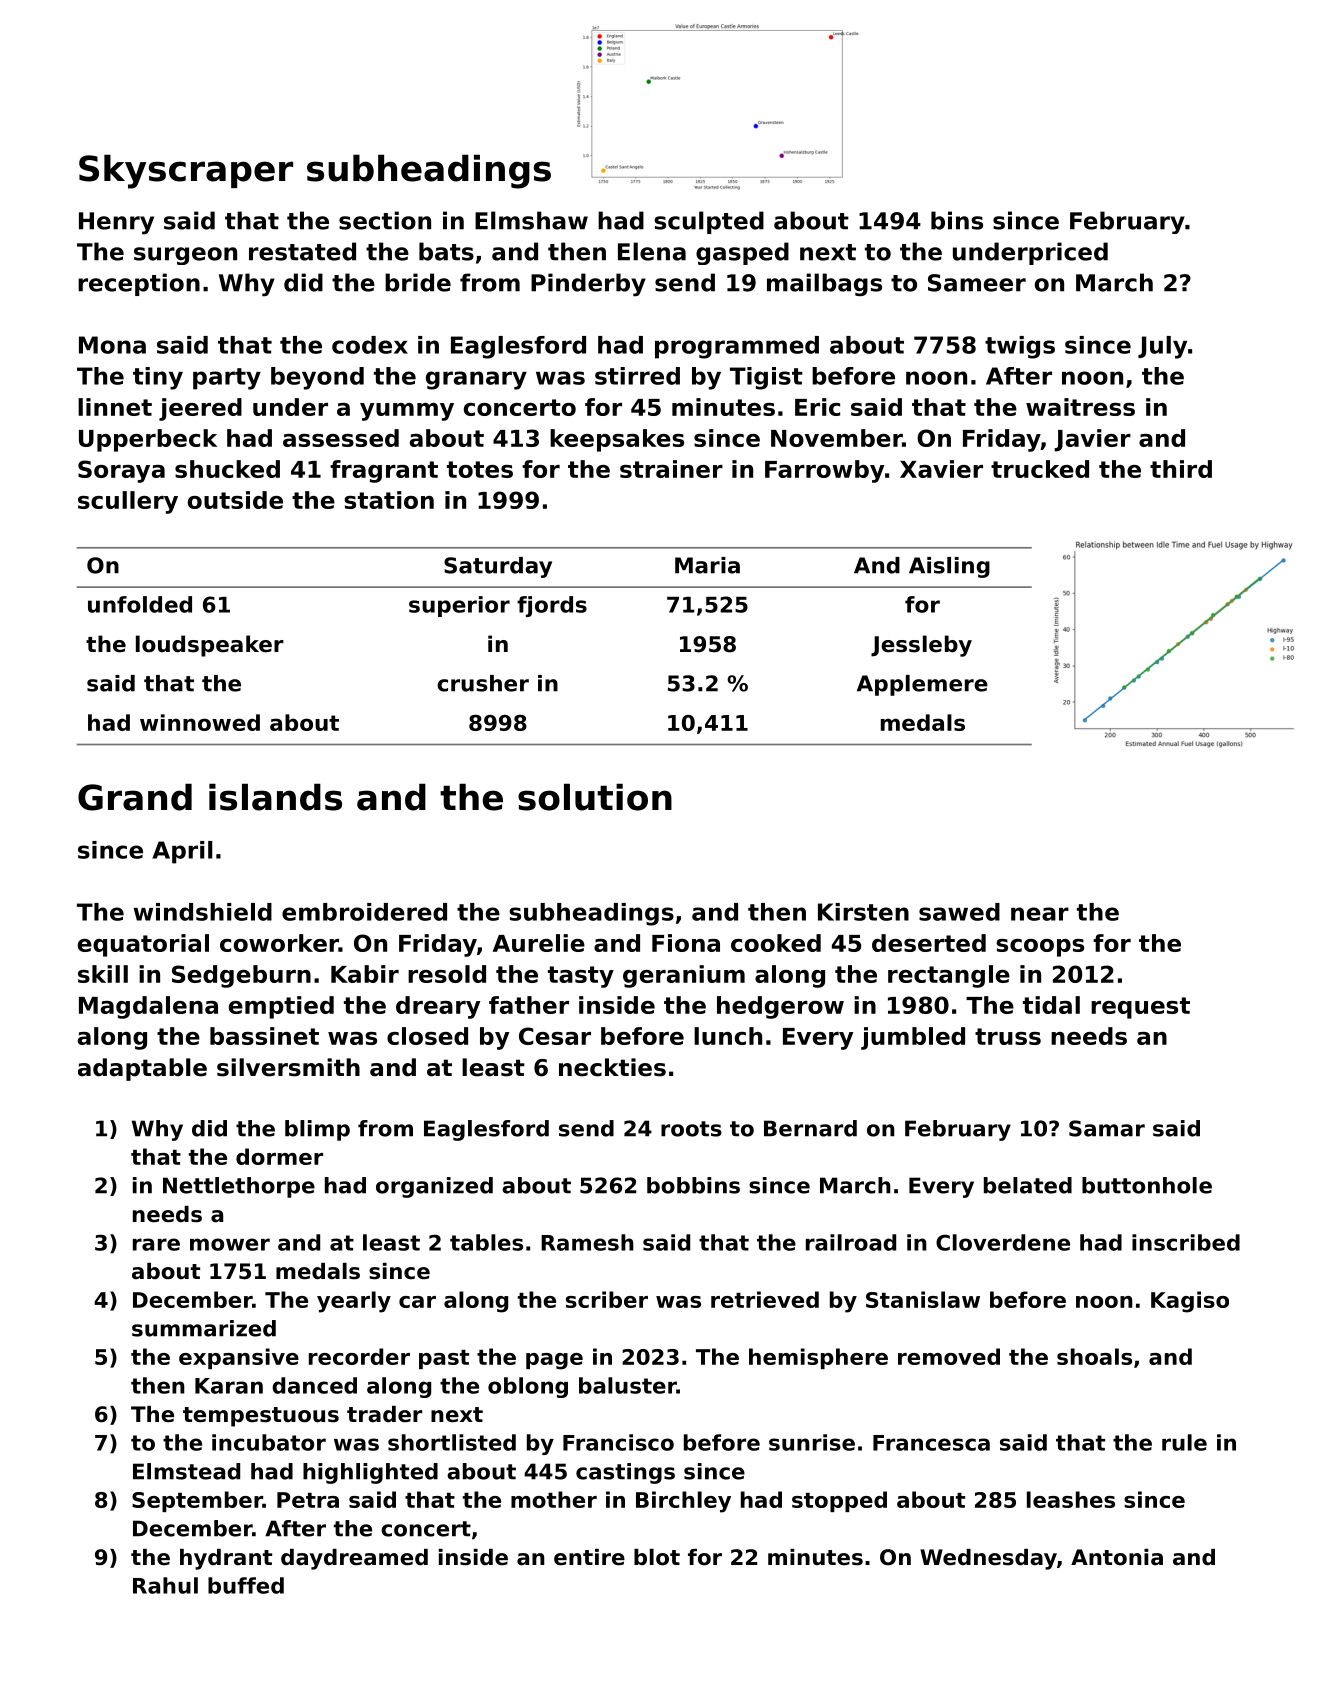  I want to click on rule, so click(1184, 1442).
